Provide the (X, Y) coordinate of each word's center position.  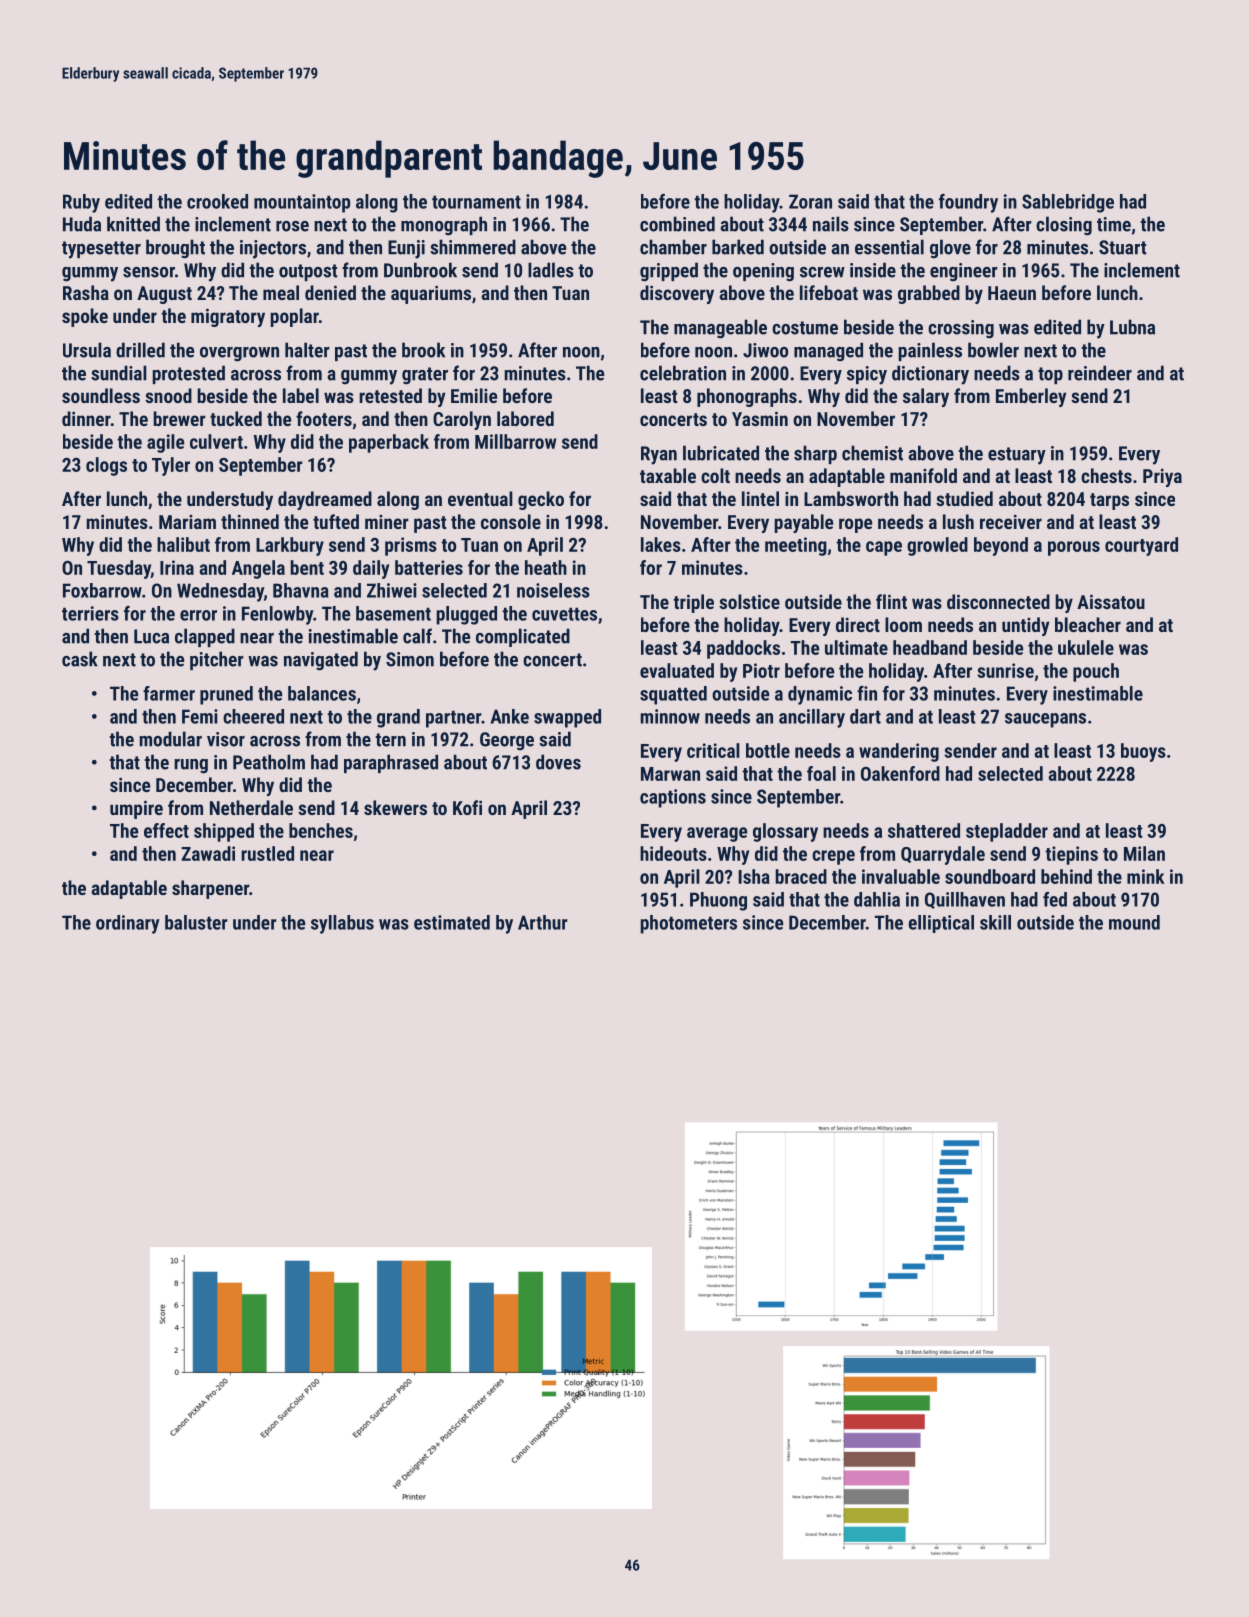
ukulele (1086, 647)
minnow (670, 716)
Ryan (659, 455)
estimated (452, 922)
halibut (183, 544)
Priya (1162, 477)
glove (950, 249)
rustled (267, 853)
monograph (444, 226)
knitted (133, 224)
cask (80, 659)
